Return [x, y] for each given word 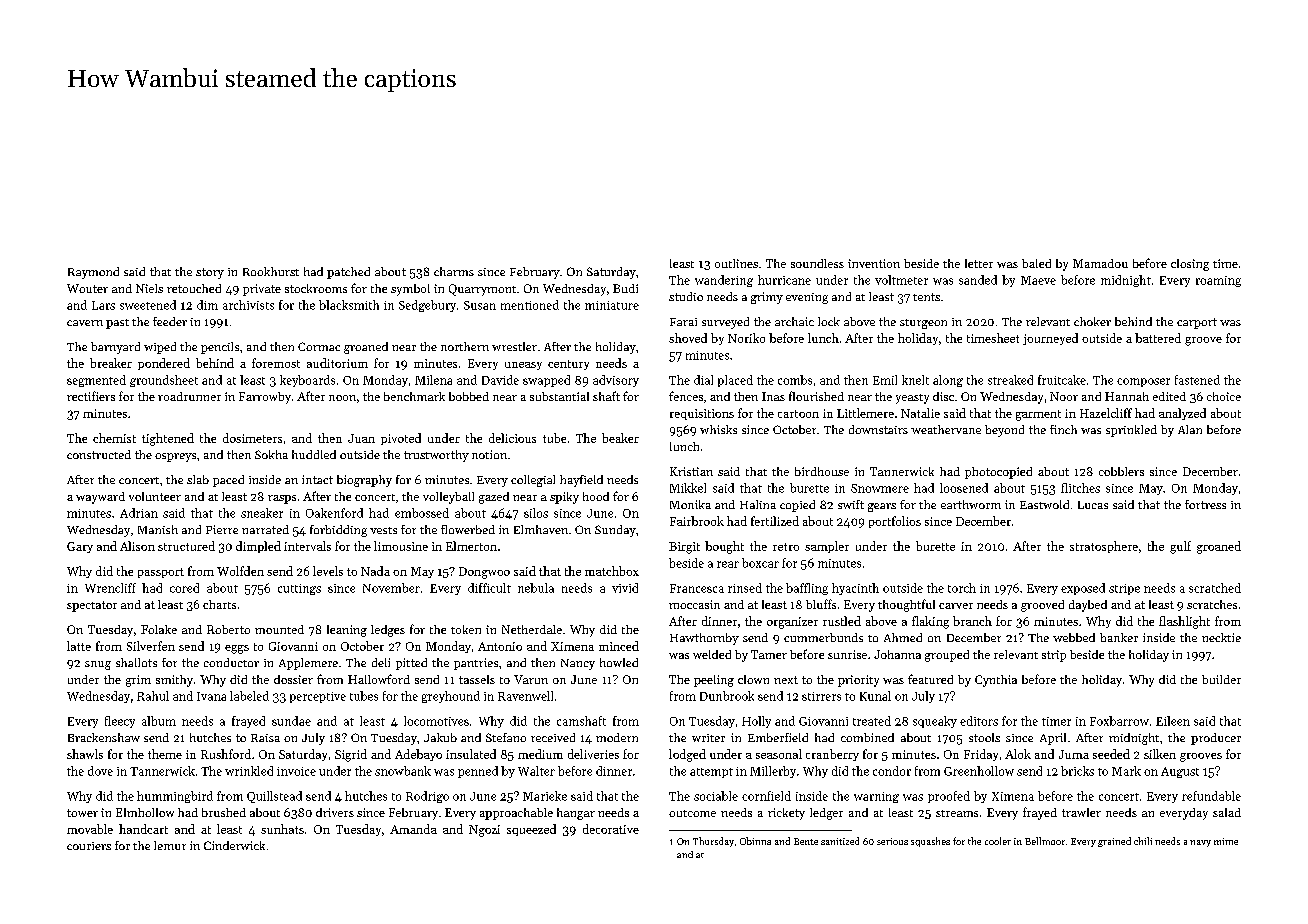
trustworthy [436, 456]
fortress [1205, 504]
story [210, 273]
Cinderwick [234, 845]
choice [1224, 396]
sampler [827, 547]
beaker [620, 438]
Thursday [713, 842]
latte [79, 646]
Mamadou [1100, 263]
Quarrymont [482, 290]
